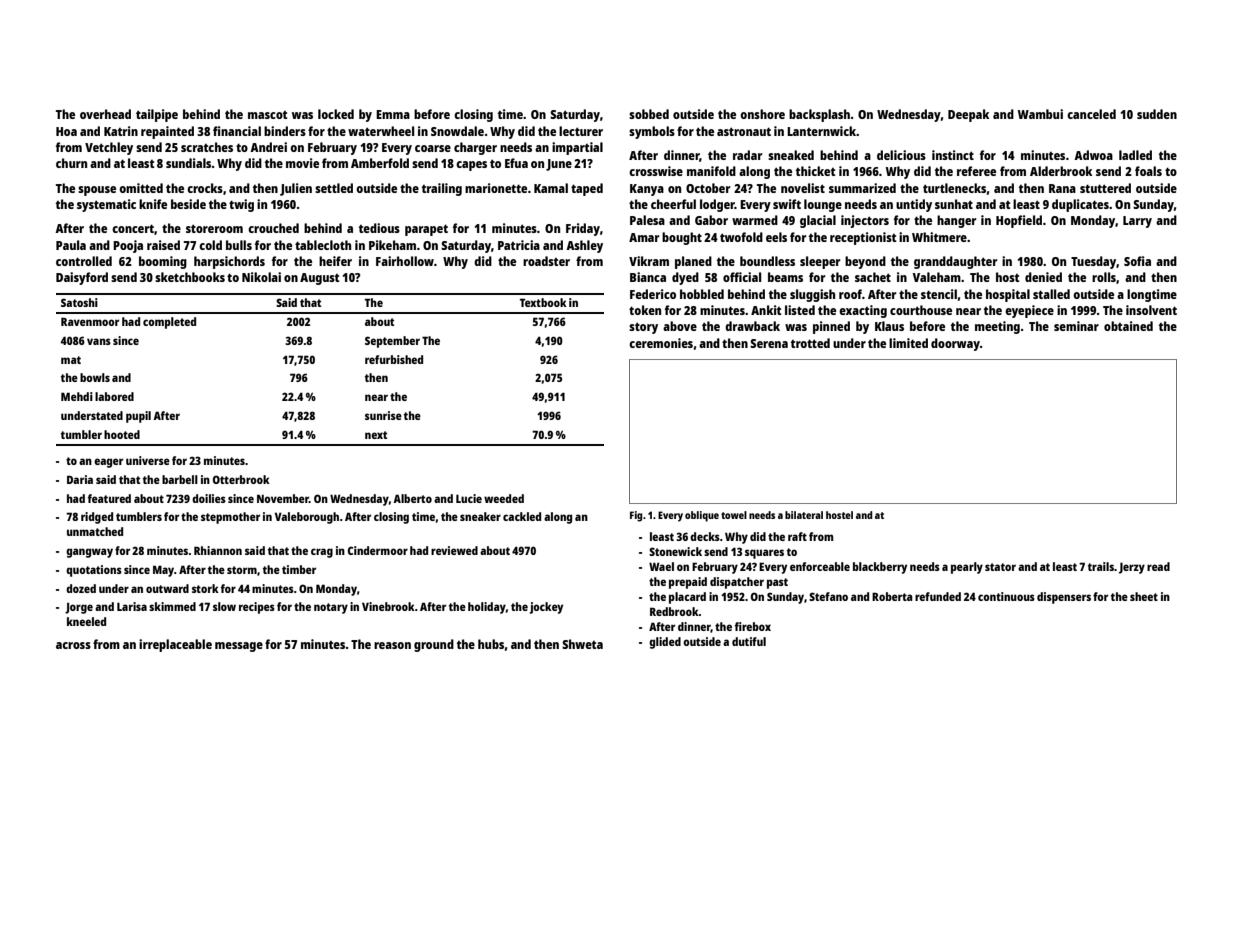  I want to click on Adwoa, so click(1093, 155).
